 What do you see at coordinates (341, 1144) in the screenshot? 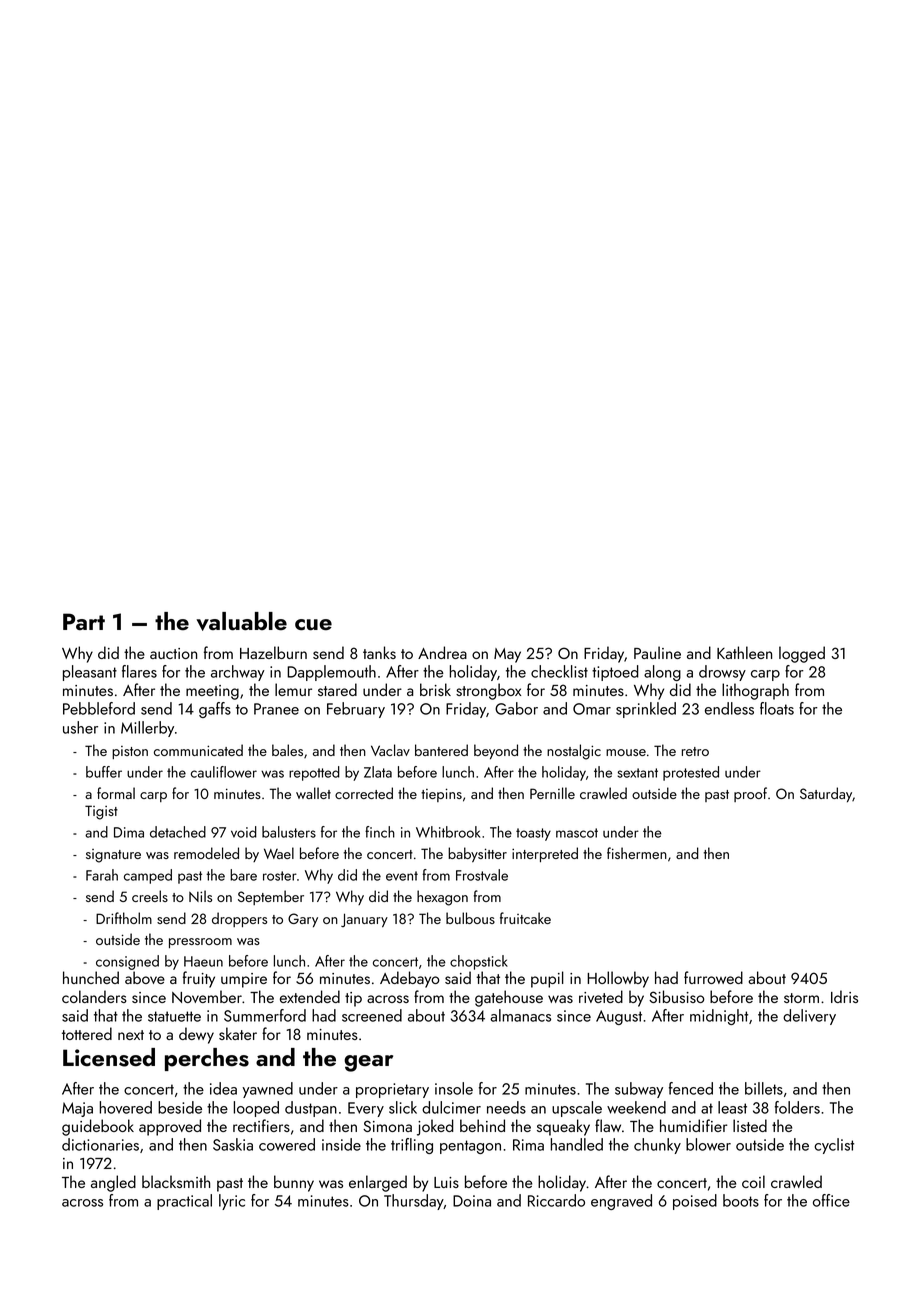
I see `inside` at bounding box center [341, 1144].
